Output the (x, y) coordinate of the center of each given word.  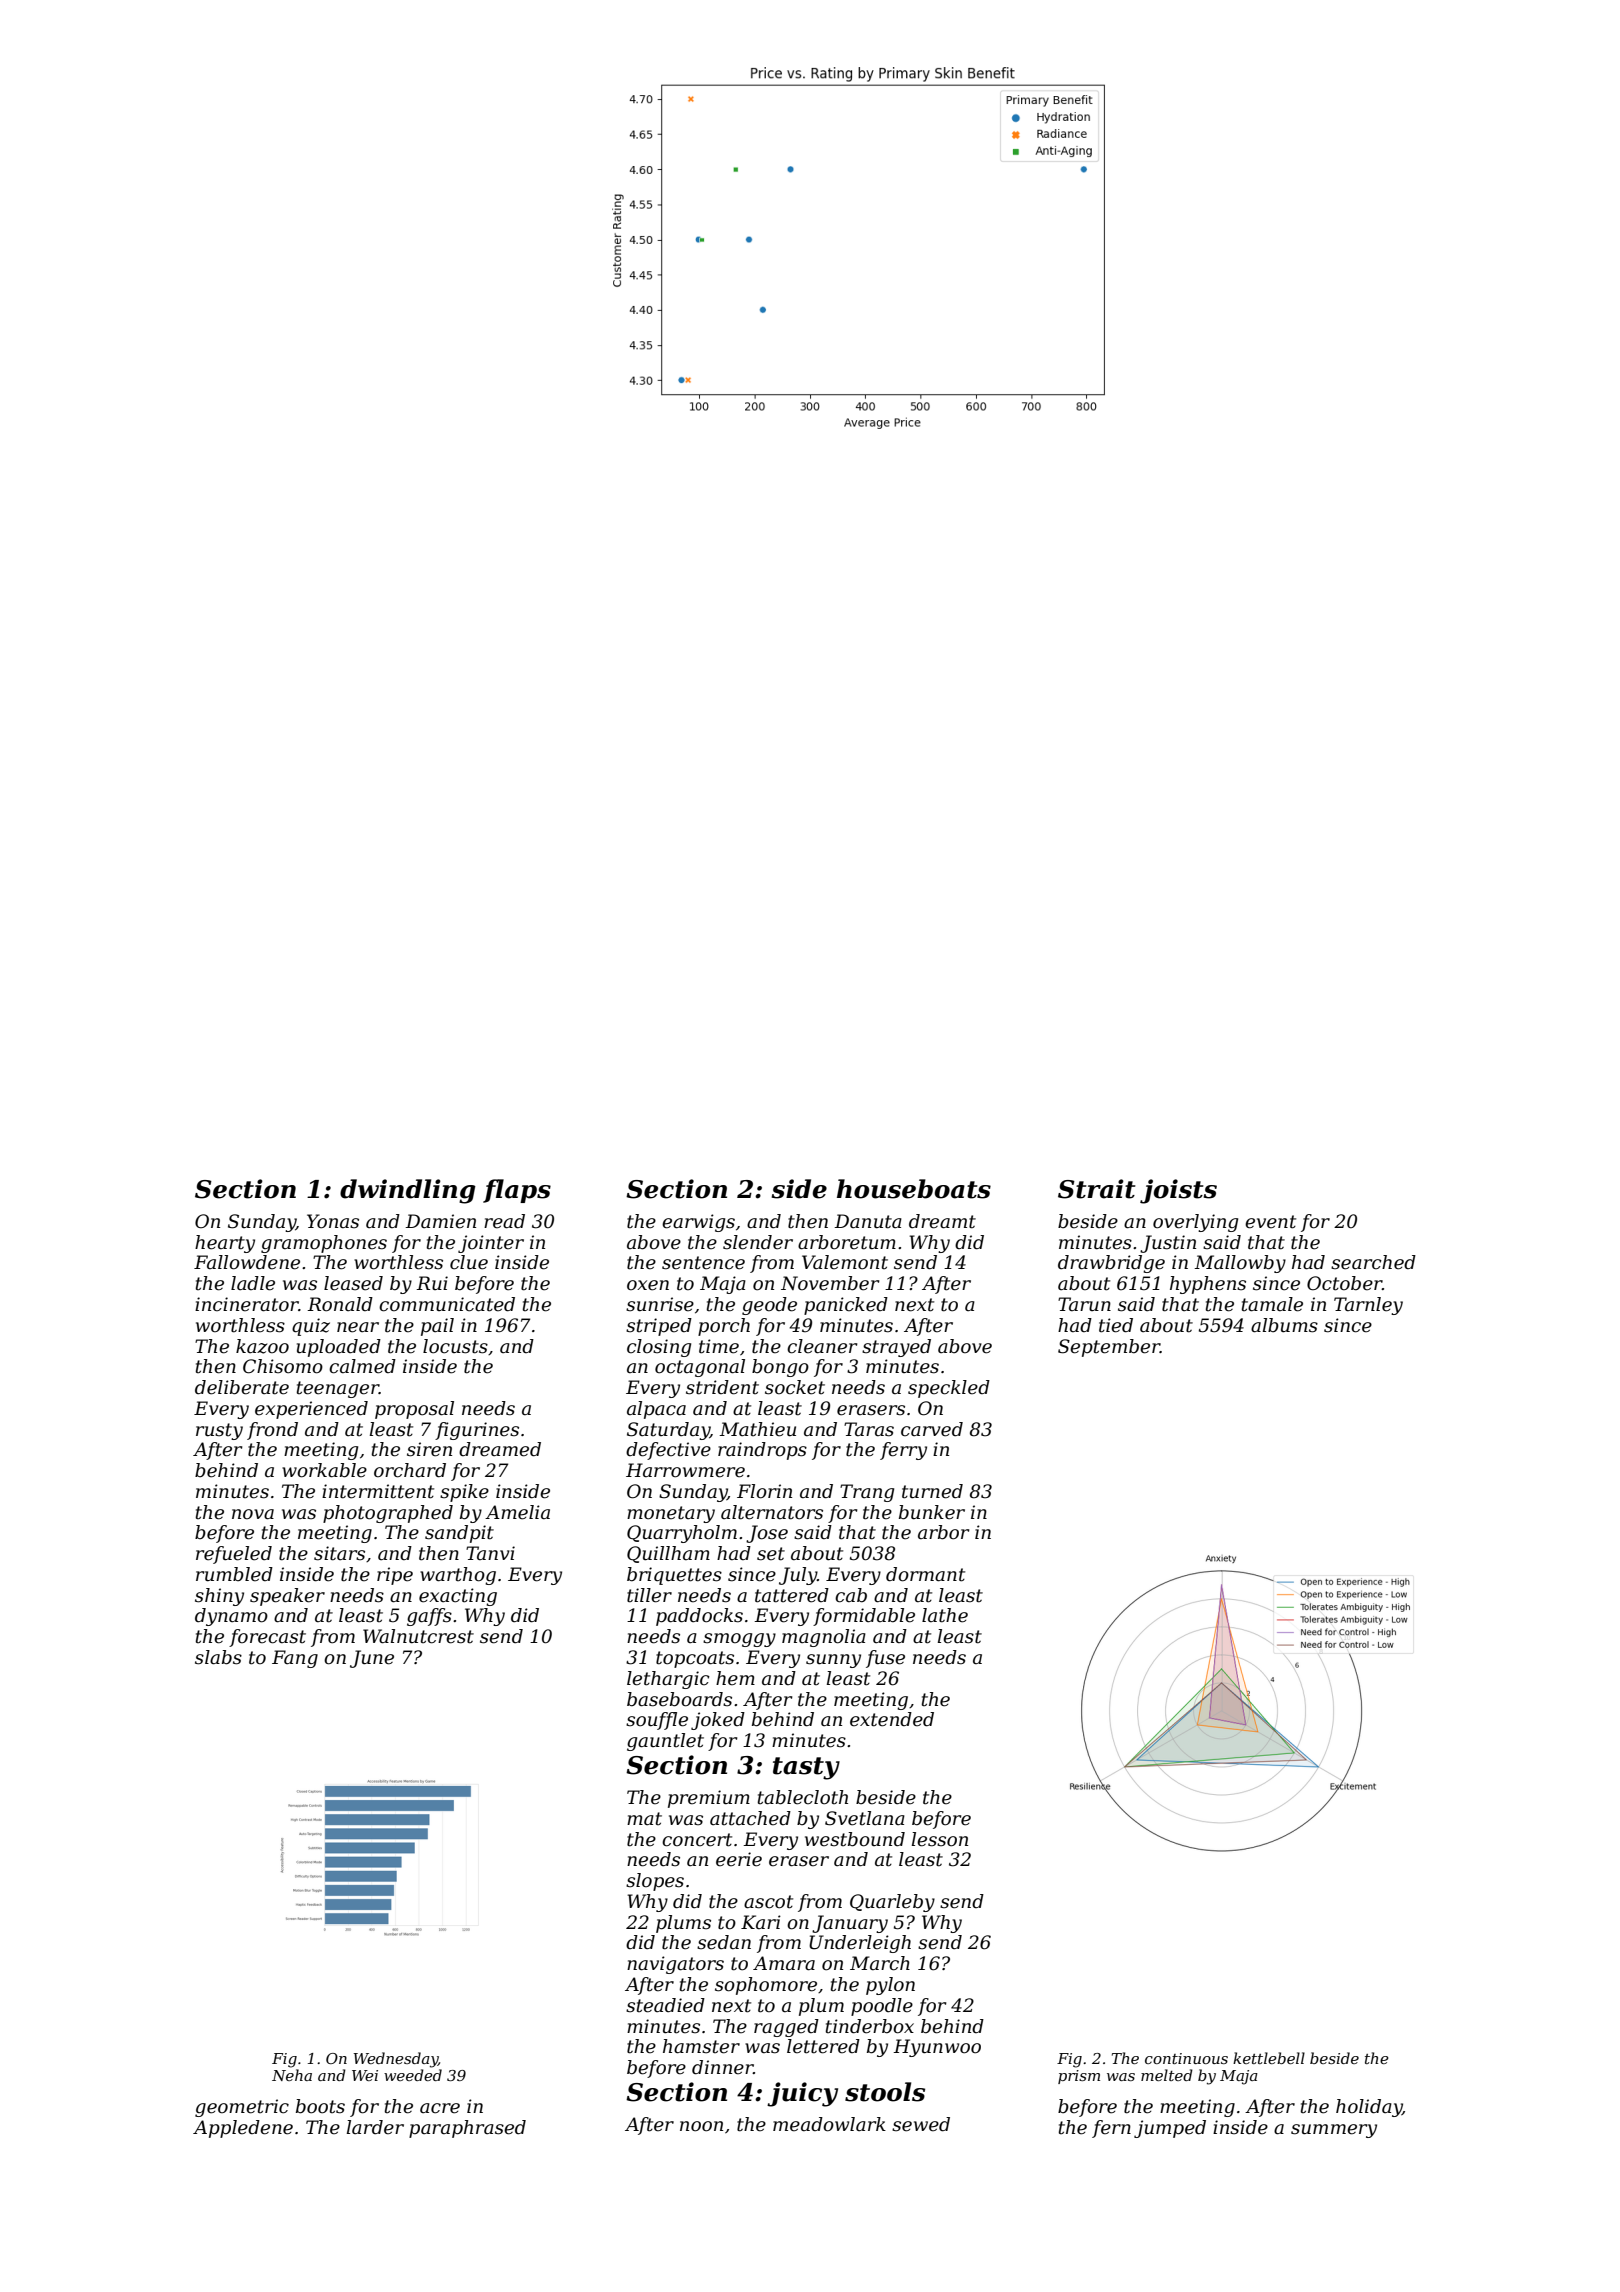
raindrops (762, 1451)
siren (429, 1449)
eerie (739, 1859)
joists (1178, 1191)
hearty (225, 1244)
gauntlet (665, 1742)
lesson (940, 1839)
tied (1116, 1325)
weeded (413, 2075)
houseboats (914, 1189)
